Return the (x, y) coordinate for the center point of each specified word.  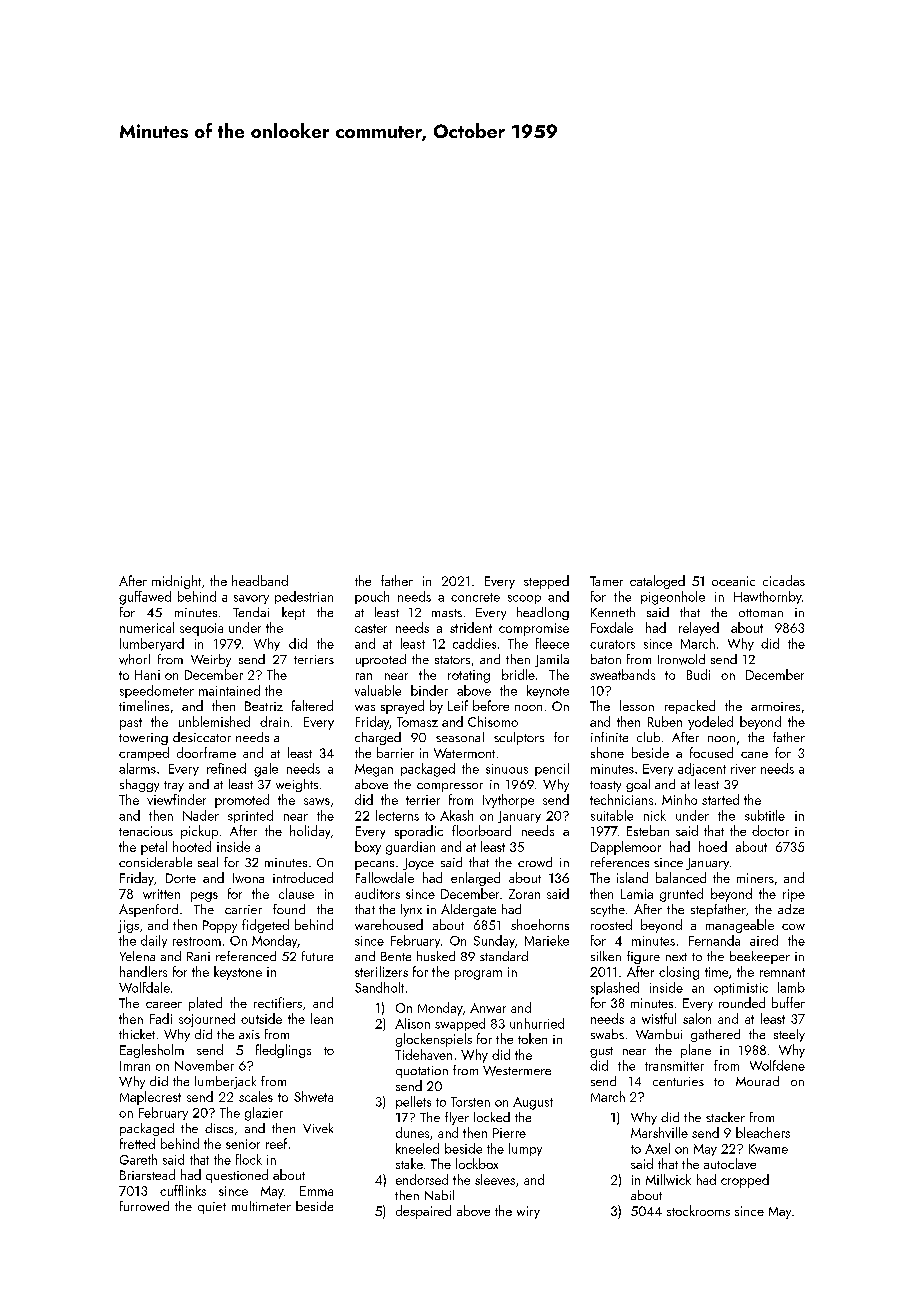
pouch (372, 597)
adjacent (702, 769)
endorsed (422, 1179)
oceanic (733, 581)
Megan (374, 770)
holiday (310, 832)
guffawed (145, 598)
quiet (212, 1208)
